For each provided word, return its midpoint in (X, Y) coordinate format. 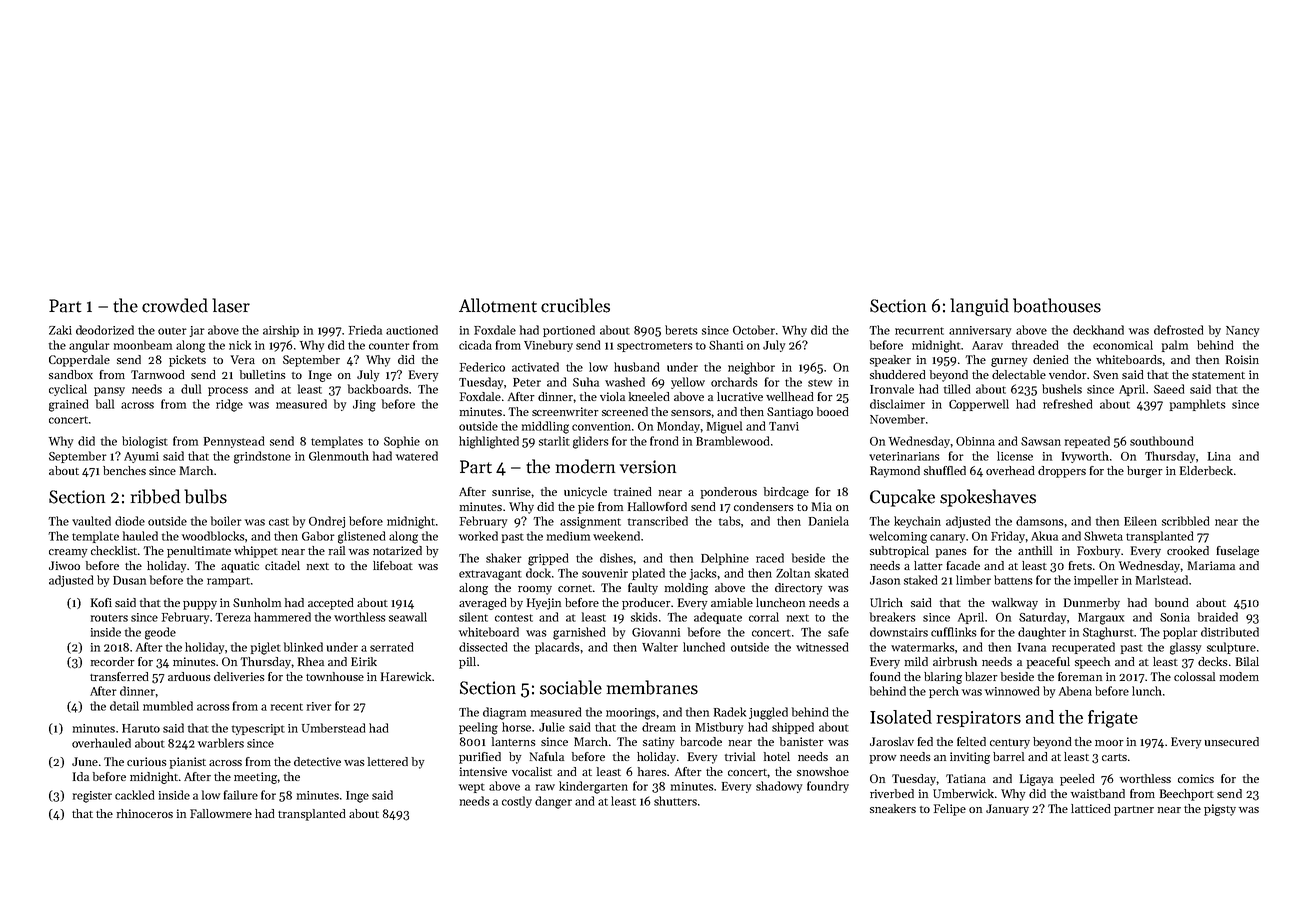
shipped (793, 728)
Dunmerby (1092, 604)
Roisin (1242, 359)
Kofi (101, 602)
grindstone (262, 457)
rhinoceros (145, 813)
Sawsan (1041, 441)
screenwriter (565, 411)
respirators (979, 719)
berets (681, 330)
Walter (660, 647)
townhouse (335, 676)
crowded (175, 305)
